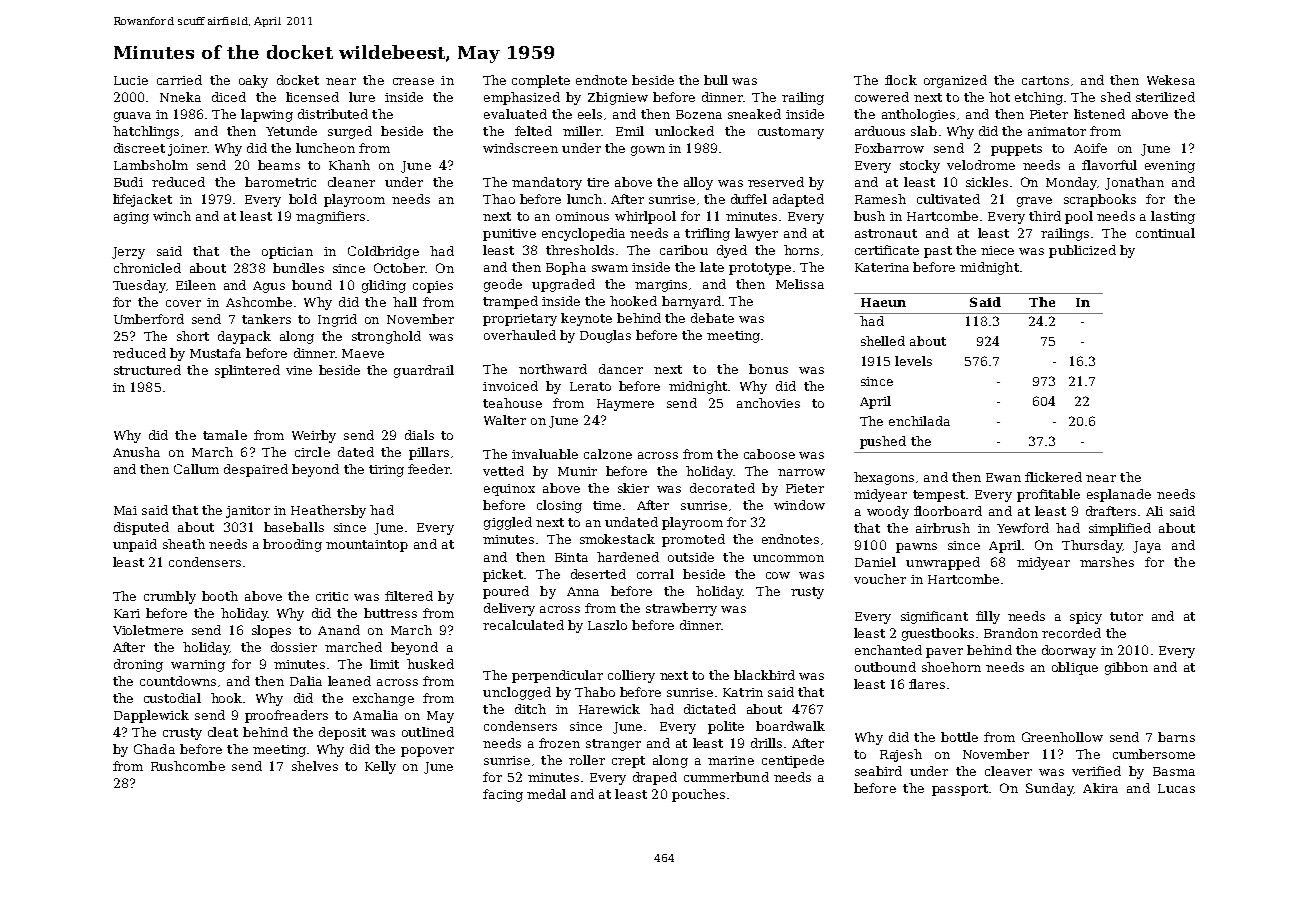 The width and height of the screenshot is (1308, 924). What do you see at coordinates (1126, 668) in the screenshot?
I see `gibbon` at bounding box center [1126, 668].
